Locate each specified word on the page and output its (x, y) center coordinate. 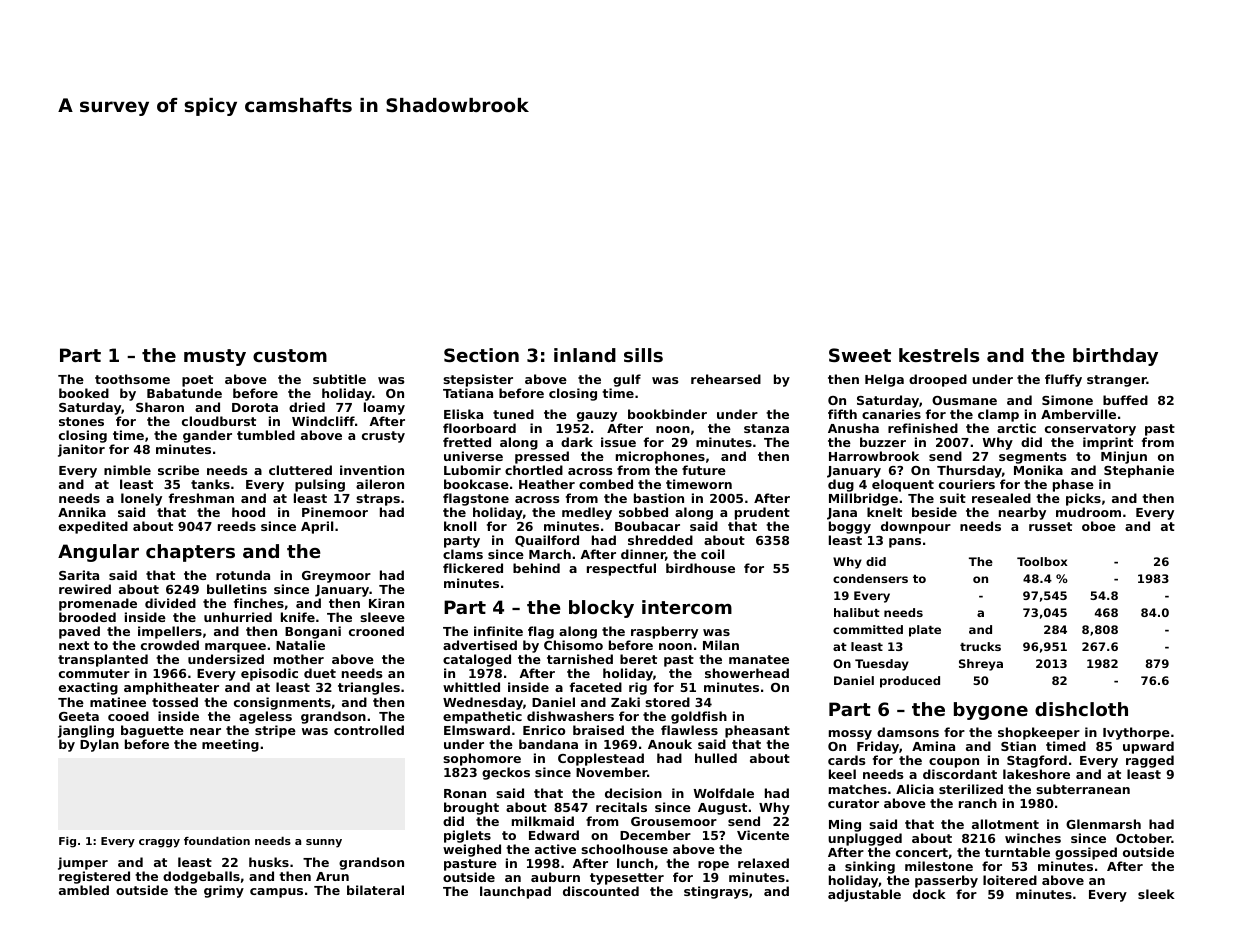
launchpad (515, 892)
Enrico (544, 730)
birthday (1115, 357)
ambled (84, 890)
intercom (687, 607)
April (317, 527)
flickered (473, 568)
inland (585, 355)
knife (298, 617)
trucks (980, 646)
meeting (230, 745)
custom (290, 355)
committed (868, 629)
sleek (1156, 894)
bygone (991, 711)
